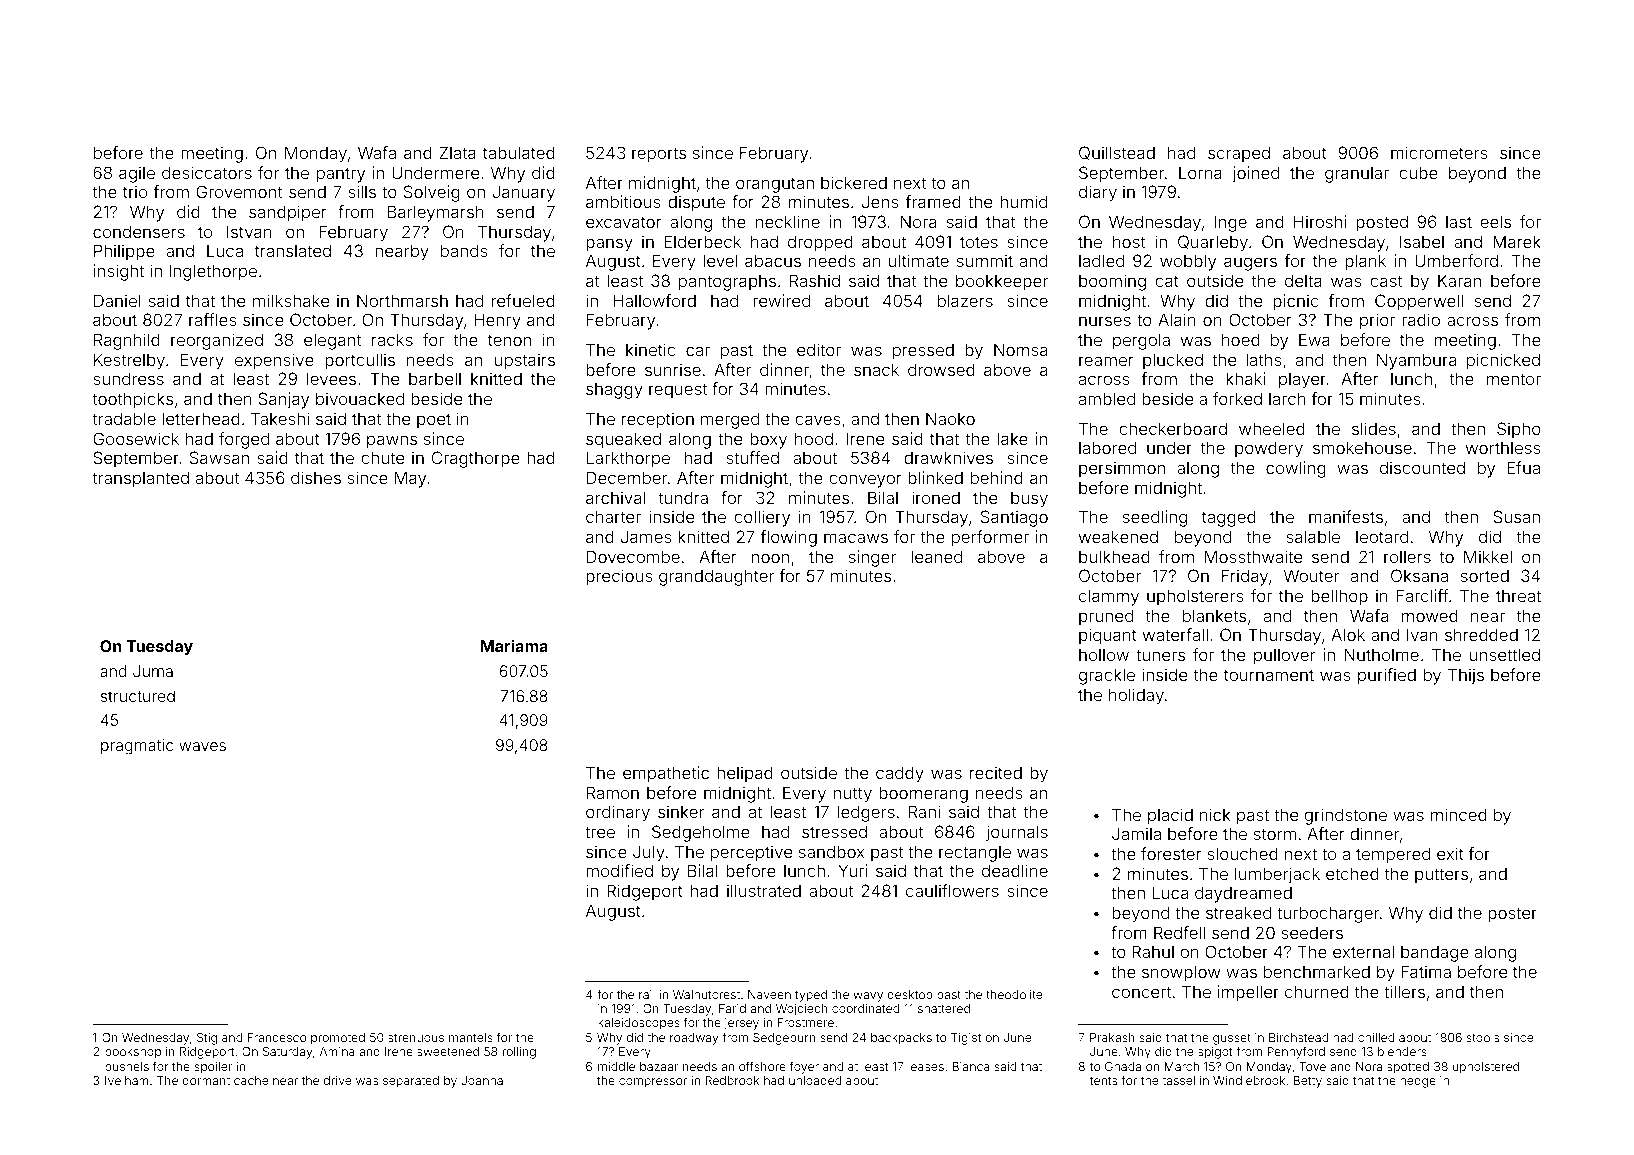 Image resolution: width=1634 pixels, height=1155 pixels. What do you see at coordinates (514, 645) in the page?
I see `Mariama` at bounding box center [514, 645].
